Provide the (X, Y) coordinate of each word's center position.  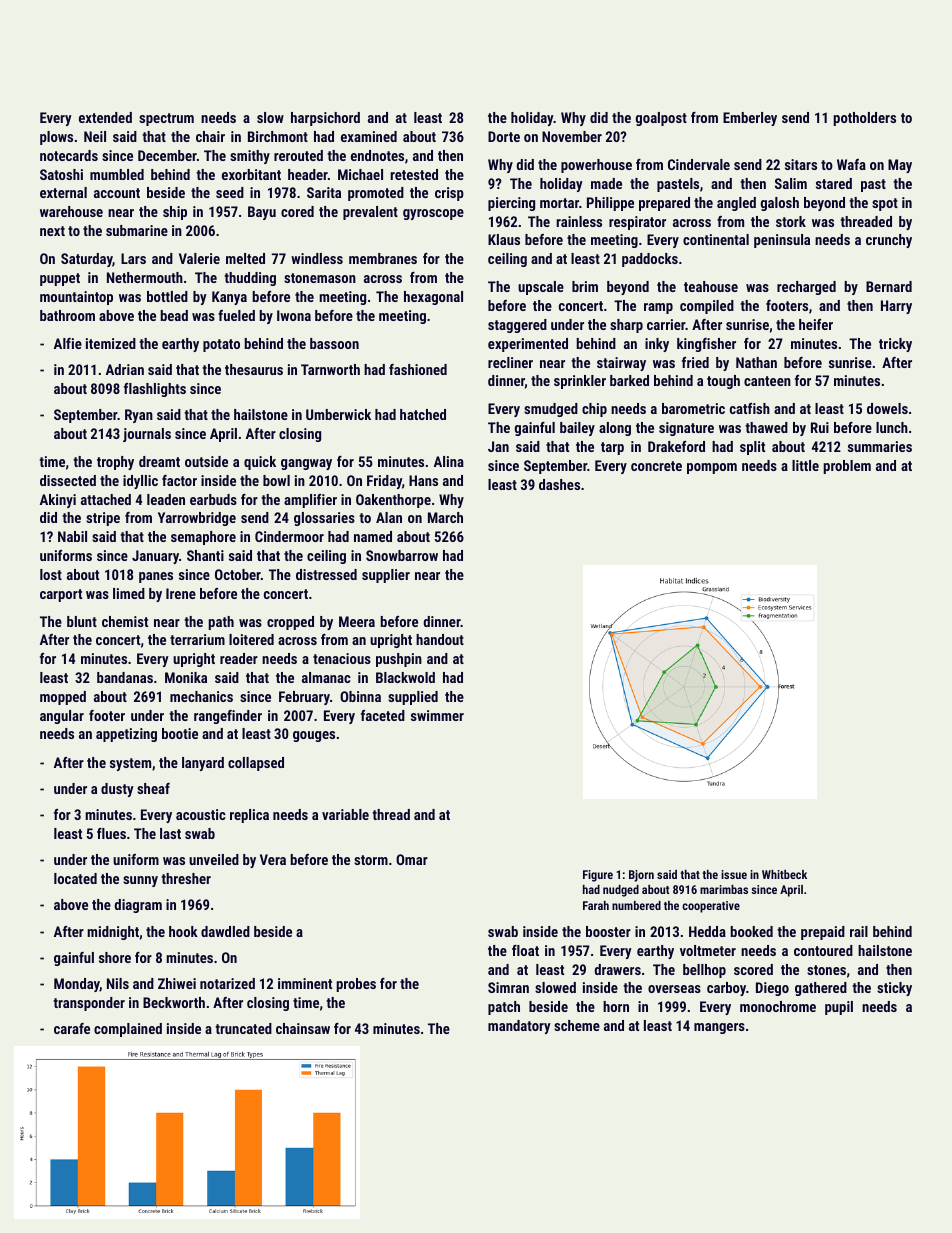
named (373, 536)
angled (736, 204)
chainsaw (303, 1028)
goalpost (661, 119)
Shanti (205, 555)
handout (440, 639)
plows (56, 138)
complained (128, 1030)
